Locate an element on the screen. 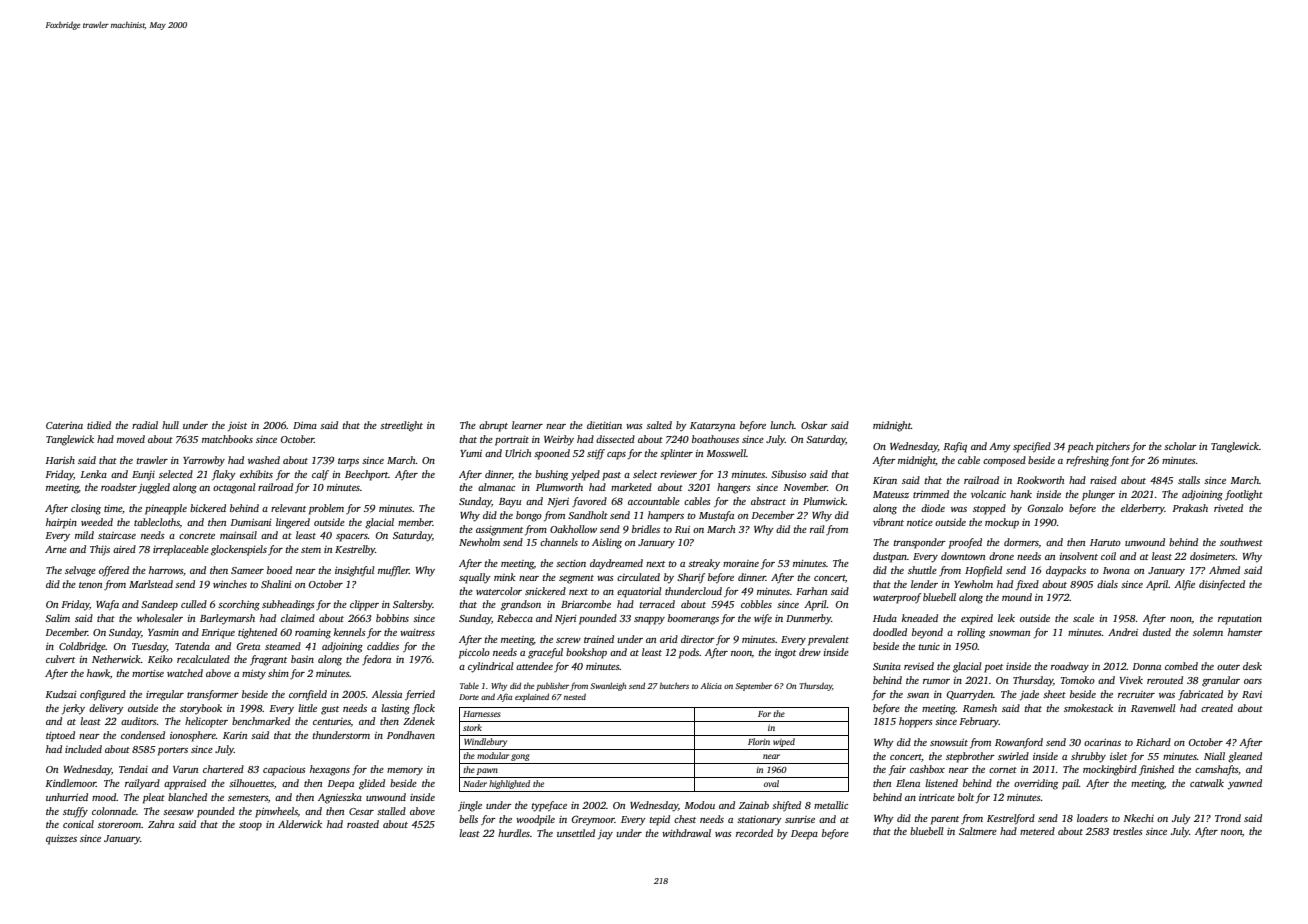 The height and width of the screenshot is (924, 1308). Dima is located at coordinates (305, 425).
